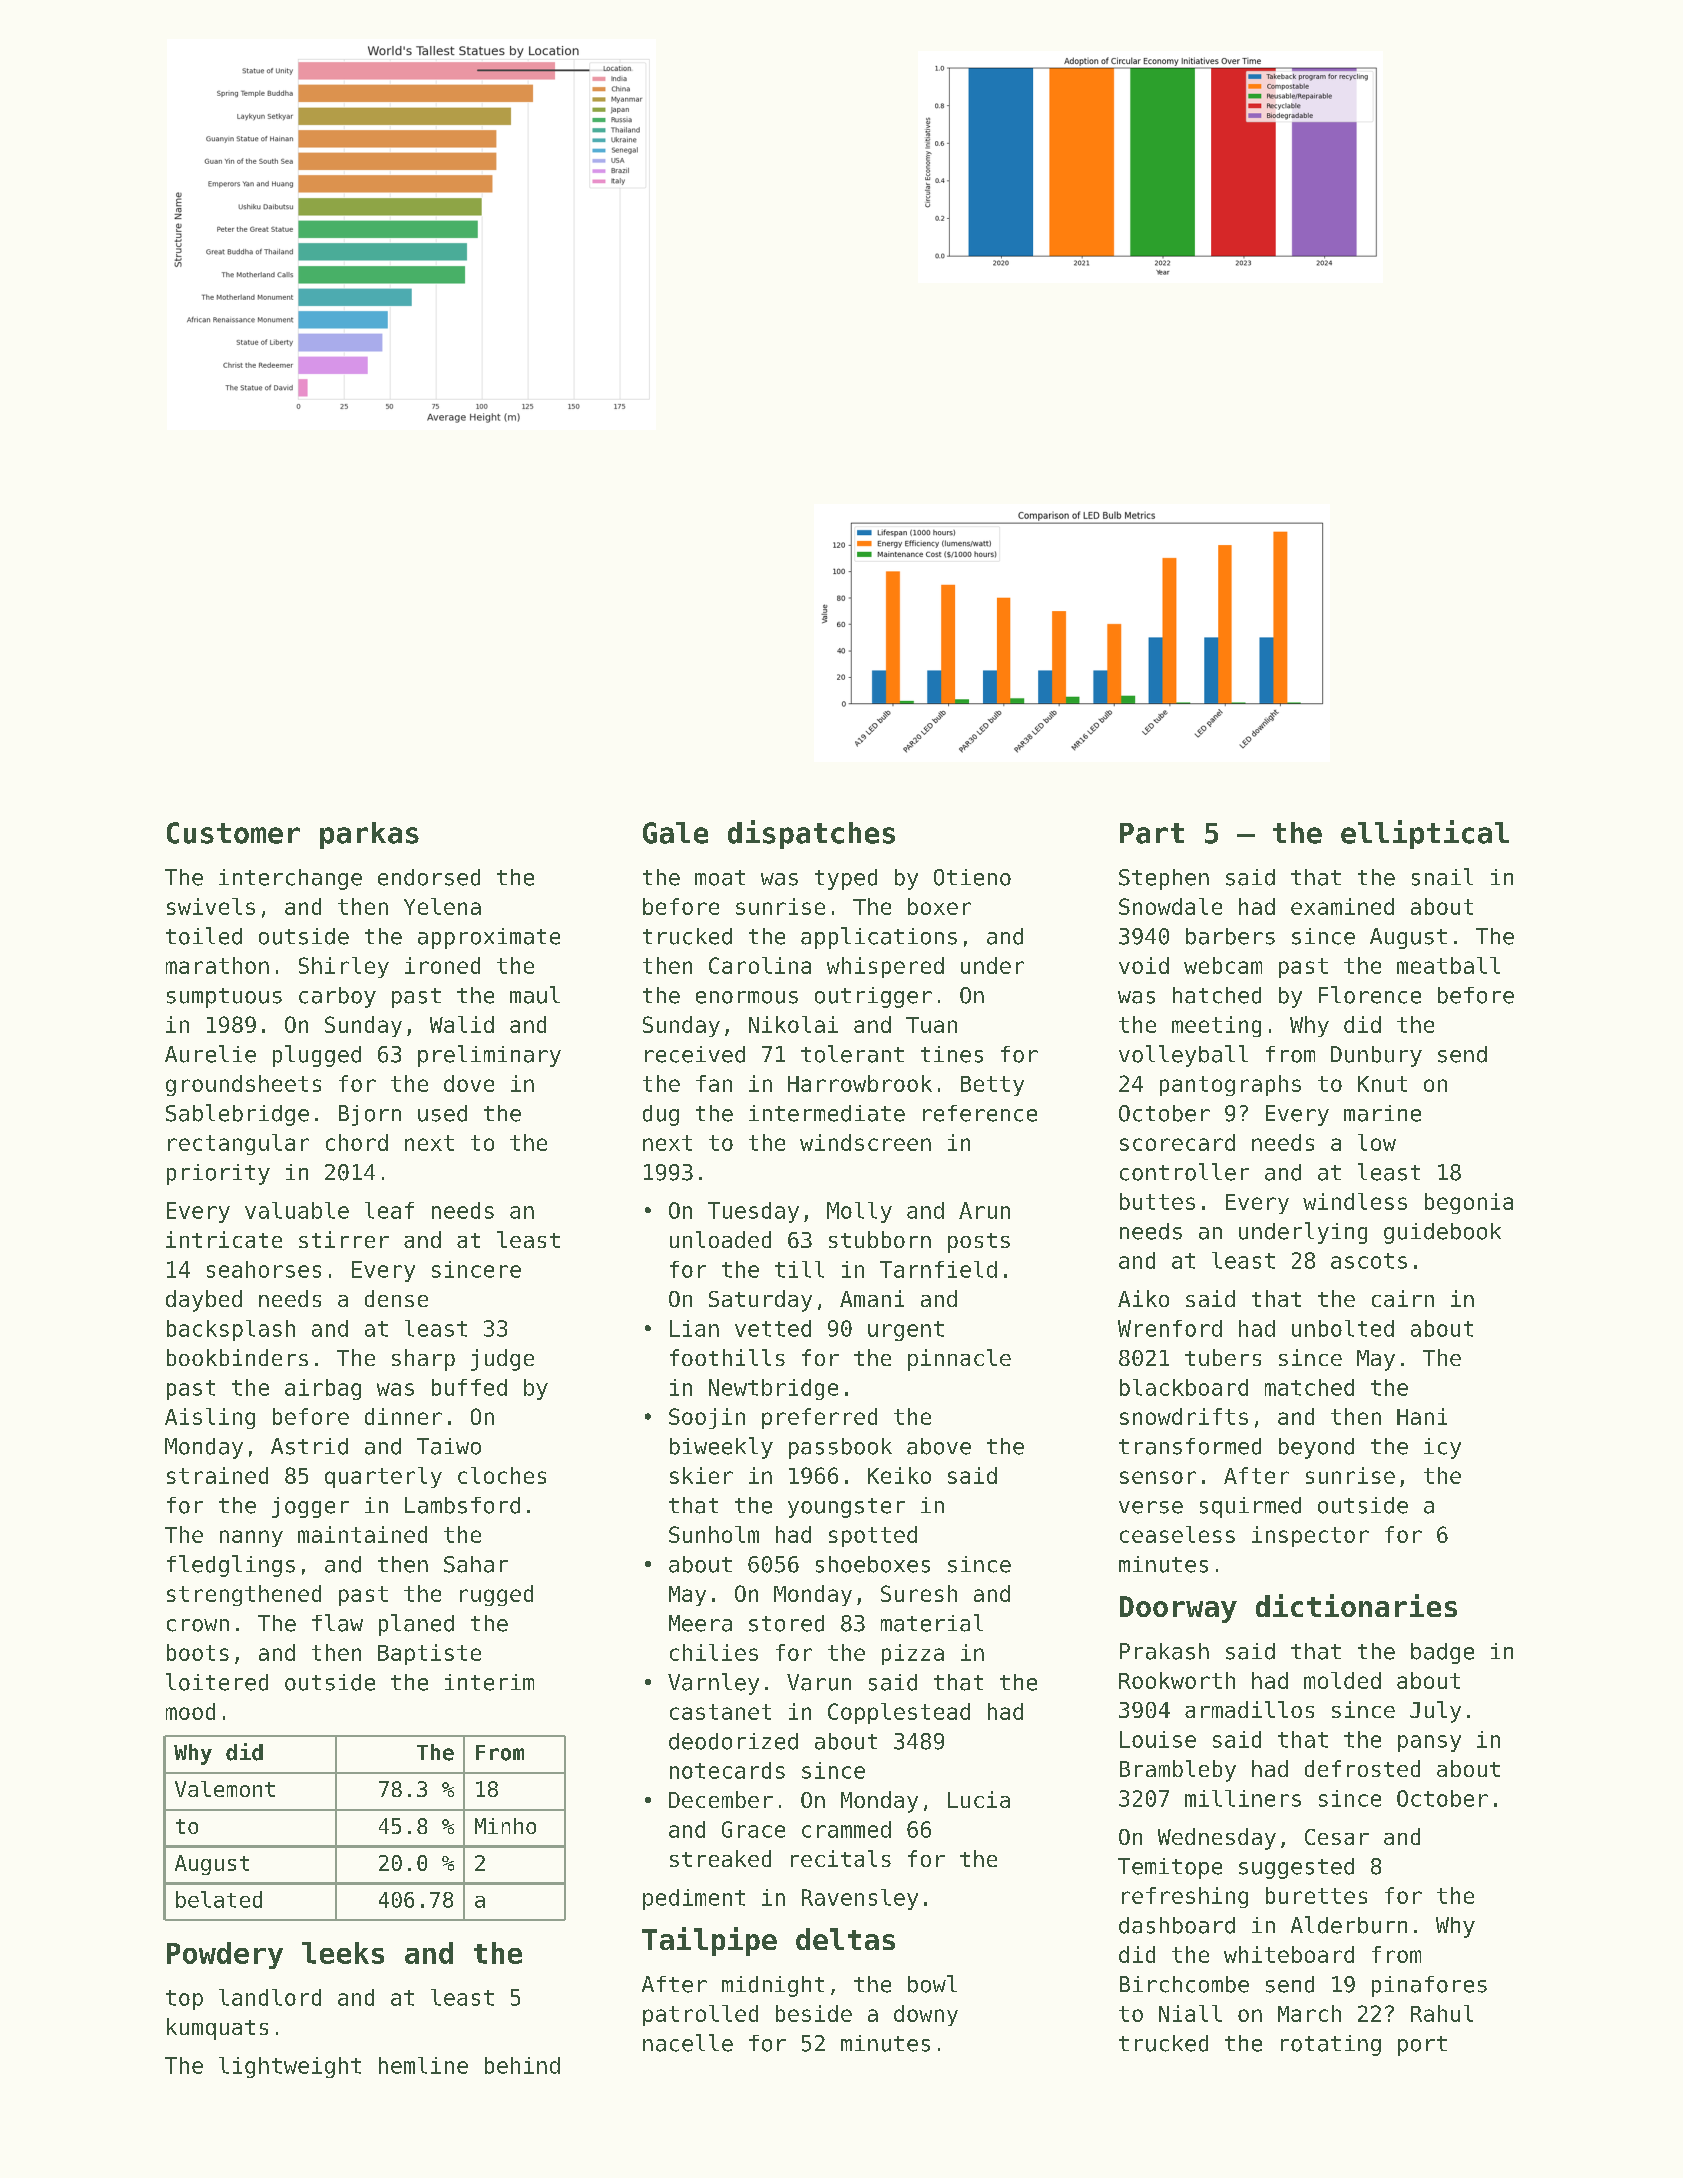 This screenshot has width=1683, height=2178. Describe the element at coordinates (522, 2065) in the screenshot. I see `behind` at that location.
